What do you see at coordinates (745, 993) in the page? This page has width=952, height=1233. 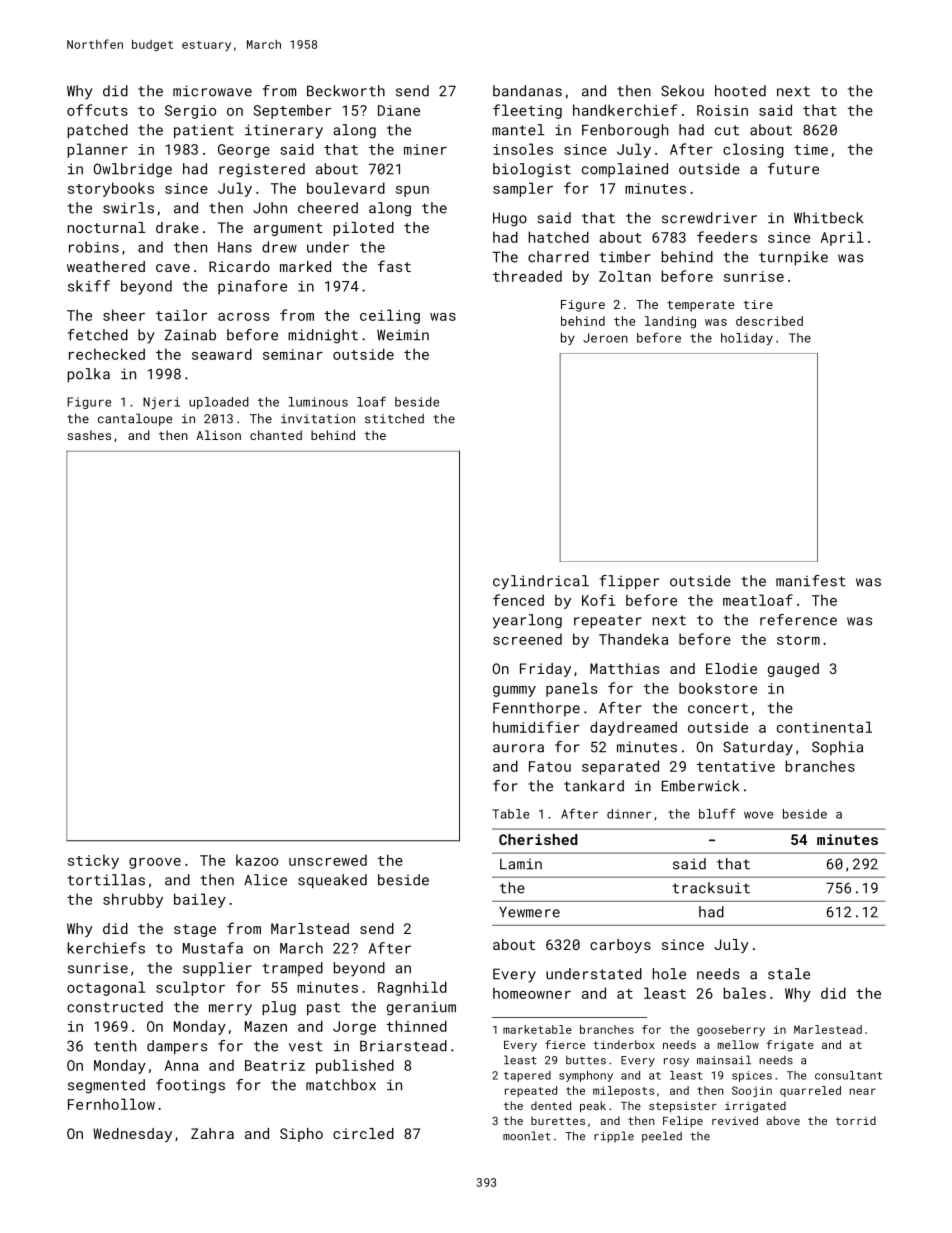 I see `bales` at bounding box center [745, 993].
